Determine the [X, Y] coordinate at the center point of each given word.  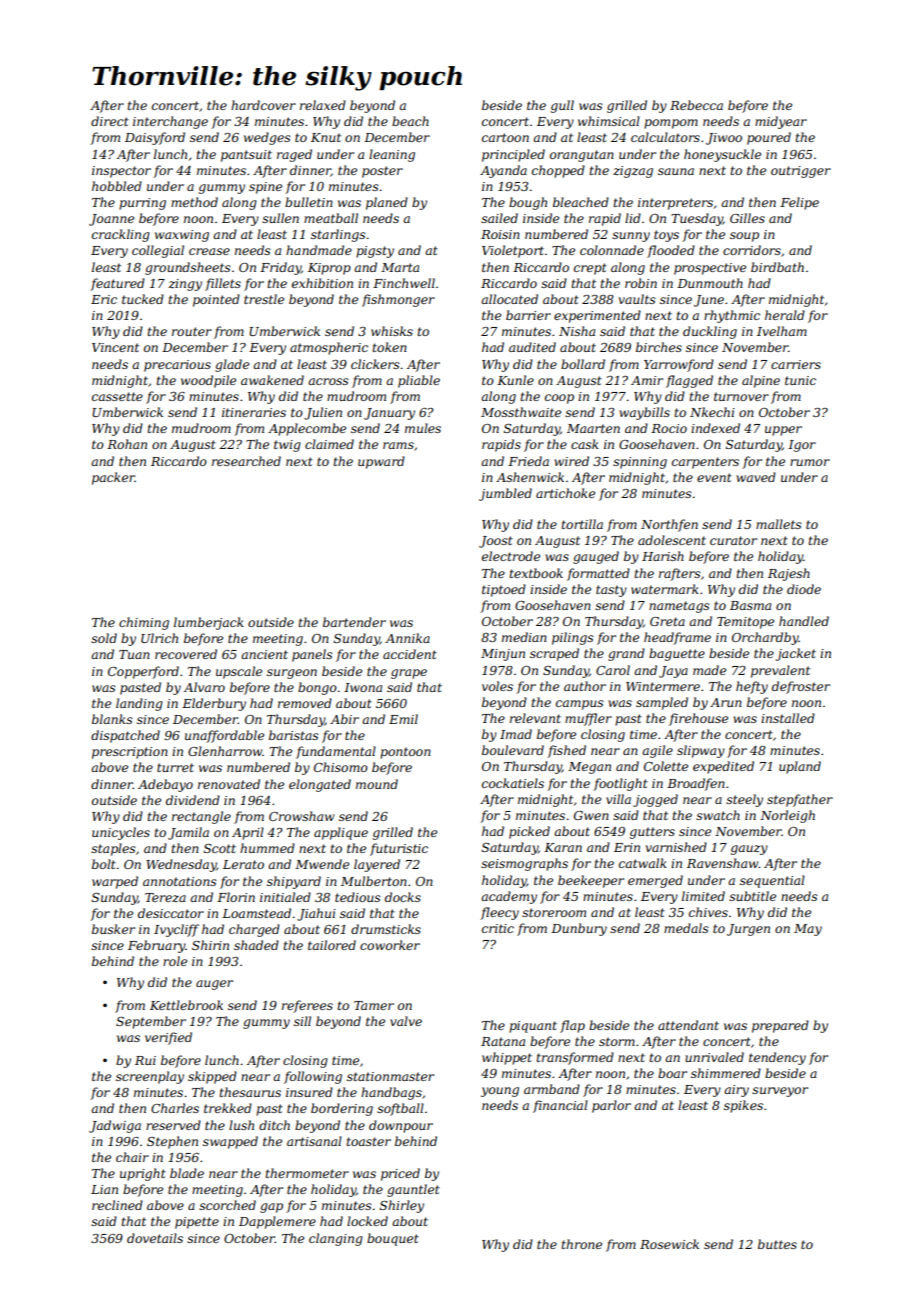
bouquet [393, 1239]
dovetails [155, 1238]
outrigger [801, 172]
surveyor [780, 1092]
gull [562, 106]
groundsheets [188, 268]
